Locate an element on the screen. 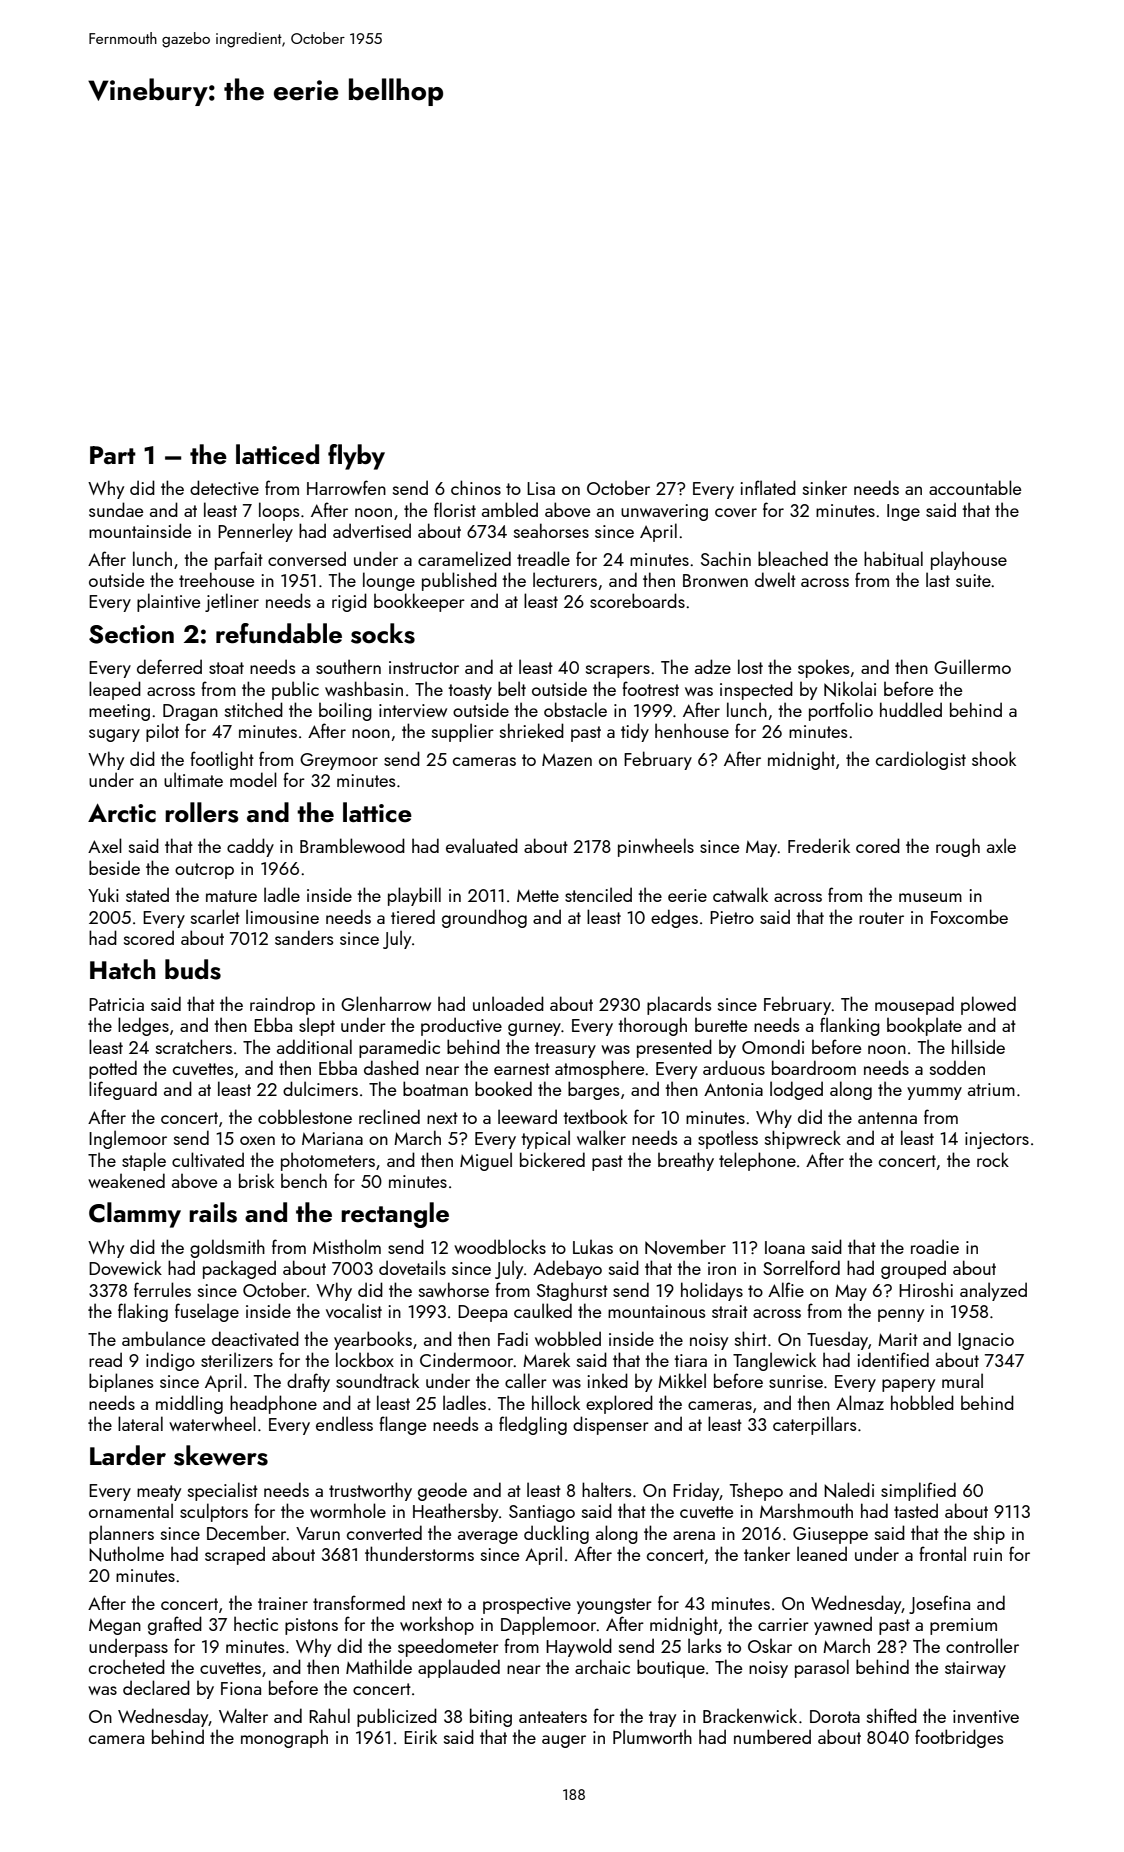 This screenshot has height=1852, width=1124. axle is located at coordinates (1001, 845).
